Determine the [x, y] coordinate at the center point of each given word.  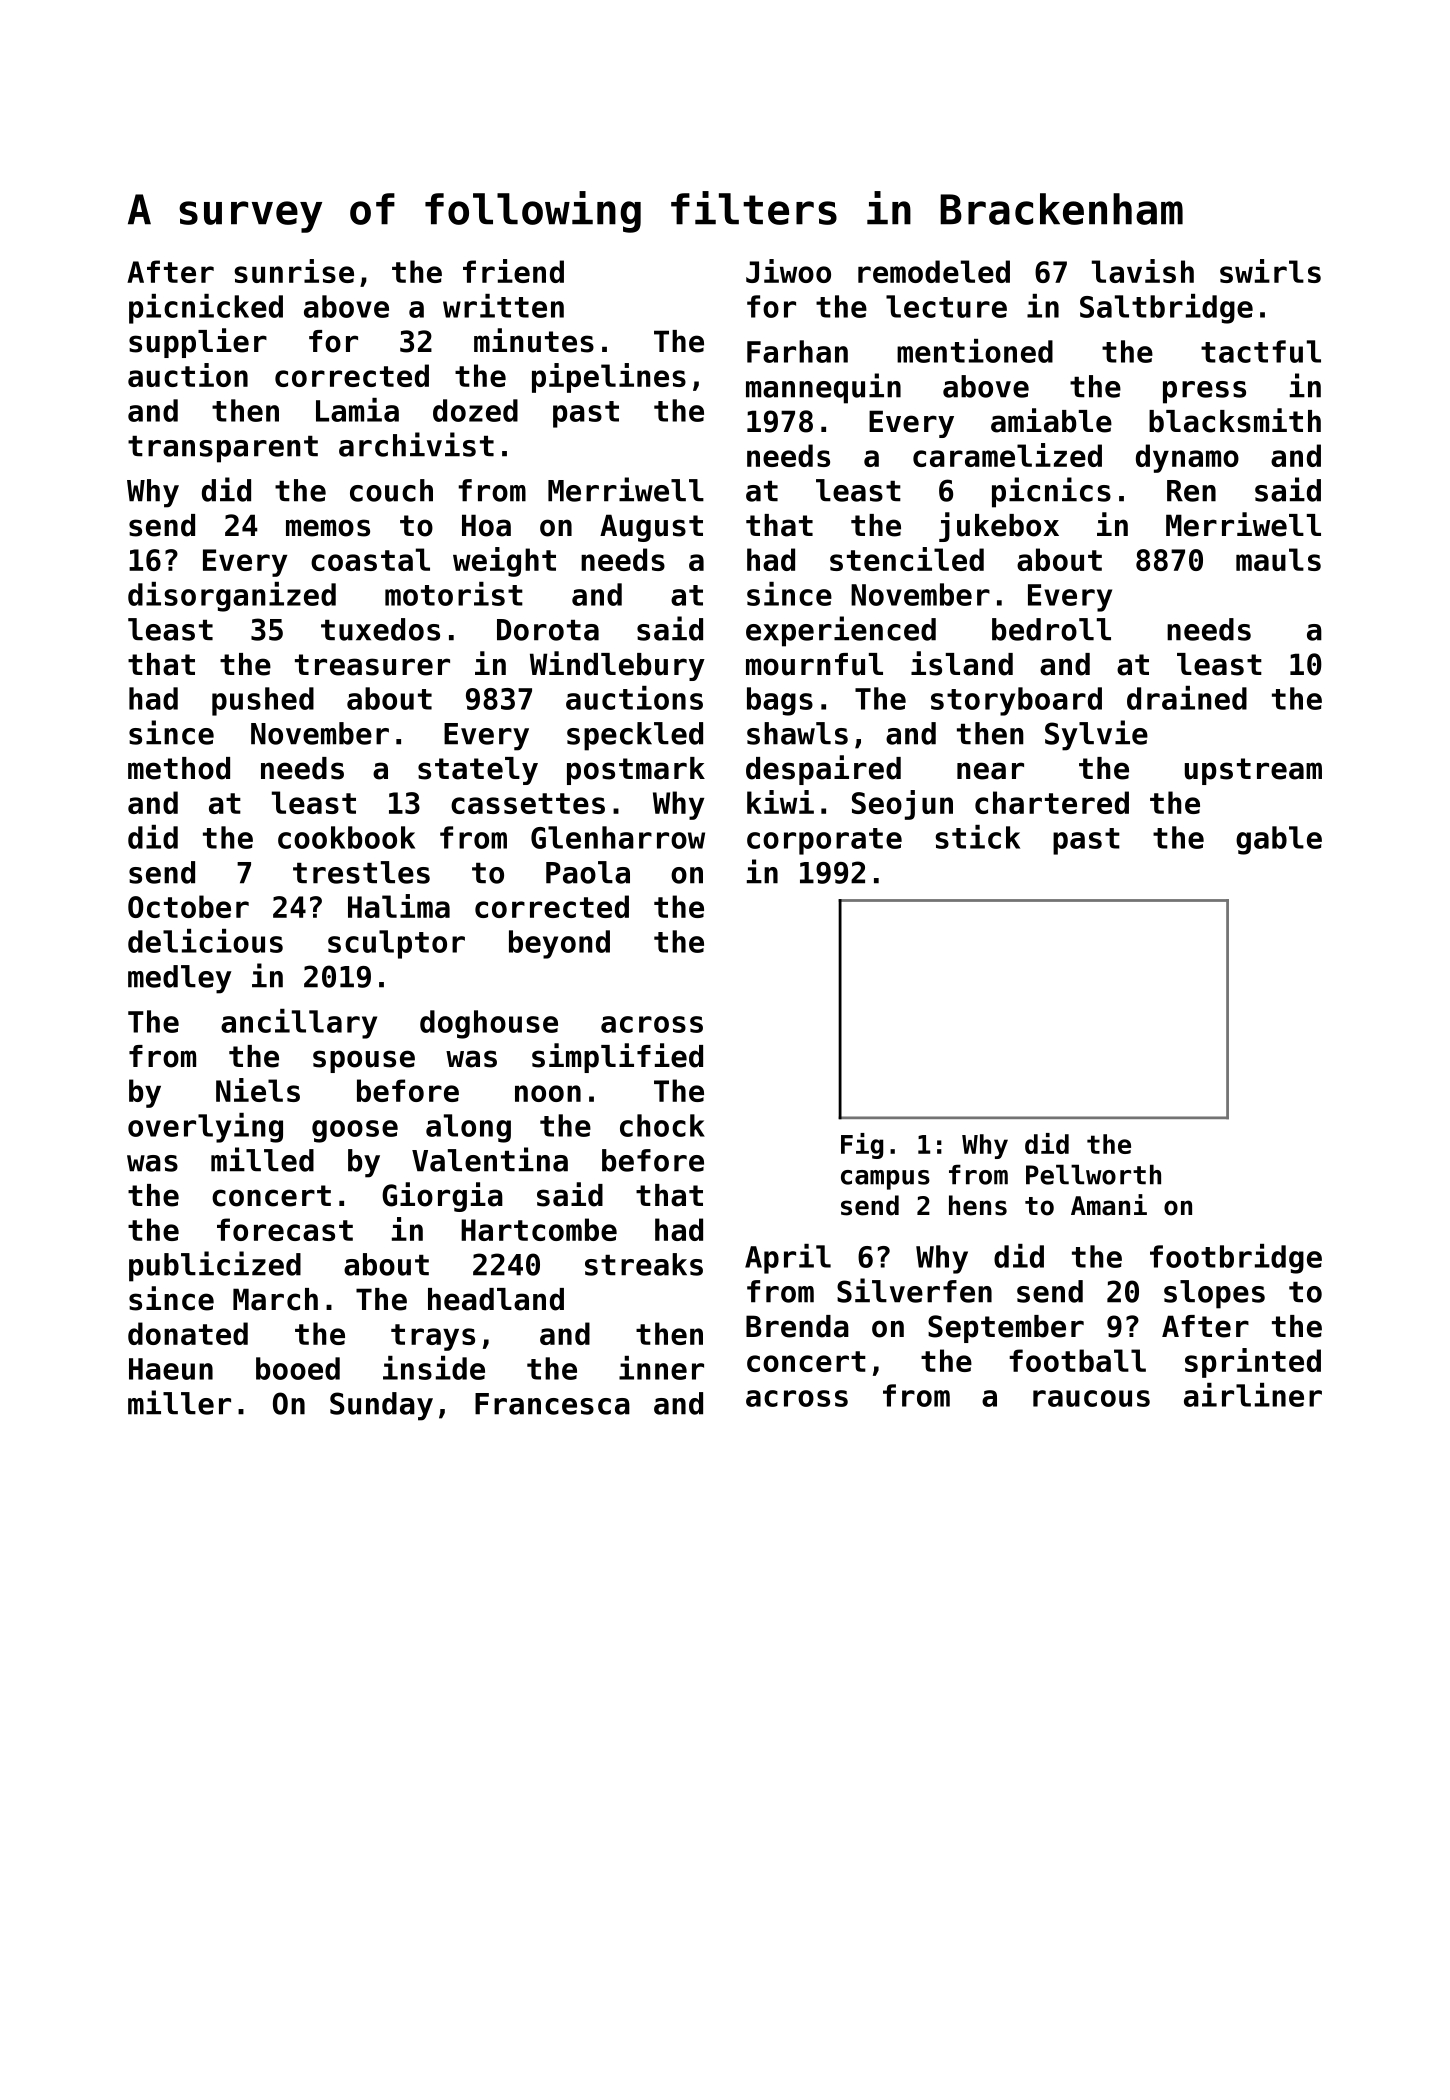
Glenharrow [618, 837]
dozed [475, 410]
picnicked [206, 309]
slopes [1214, 1294]
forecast [285, 1229]
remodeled [934, 271]
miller [179, 1402]
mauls [1278, 559]
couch [391, 490]
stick [977, 837]
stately [478, 771]
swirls [1270, 271]
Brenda [797, 1326]
